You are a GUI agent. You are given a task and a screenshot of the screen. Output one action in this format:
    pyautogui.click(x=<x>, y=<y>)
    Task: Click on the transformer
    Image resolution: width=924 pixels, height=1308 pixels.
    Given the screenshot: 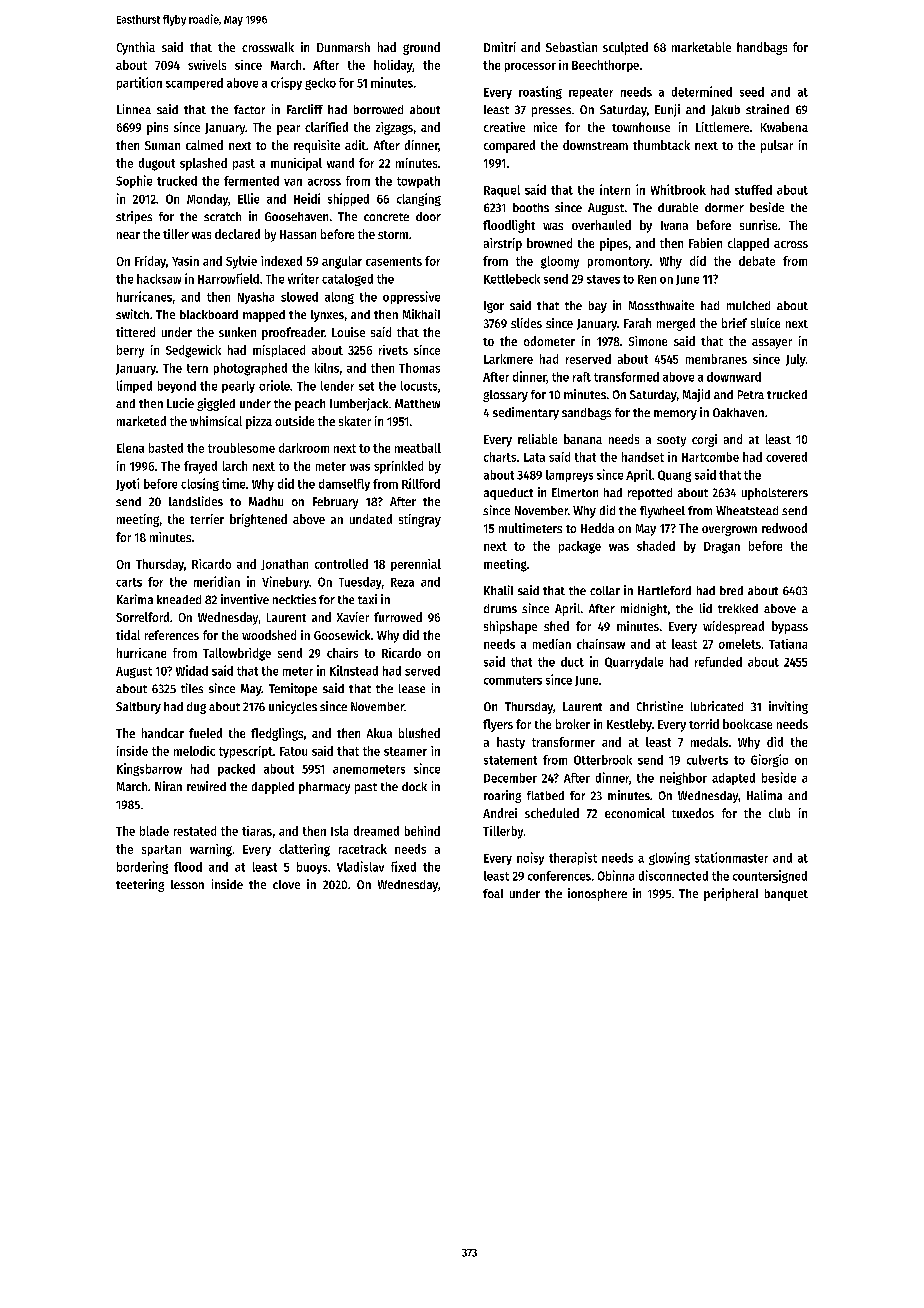 What is the action you would take?
    pyautogui.click(x=563, y=742)
